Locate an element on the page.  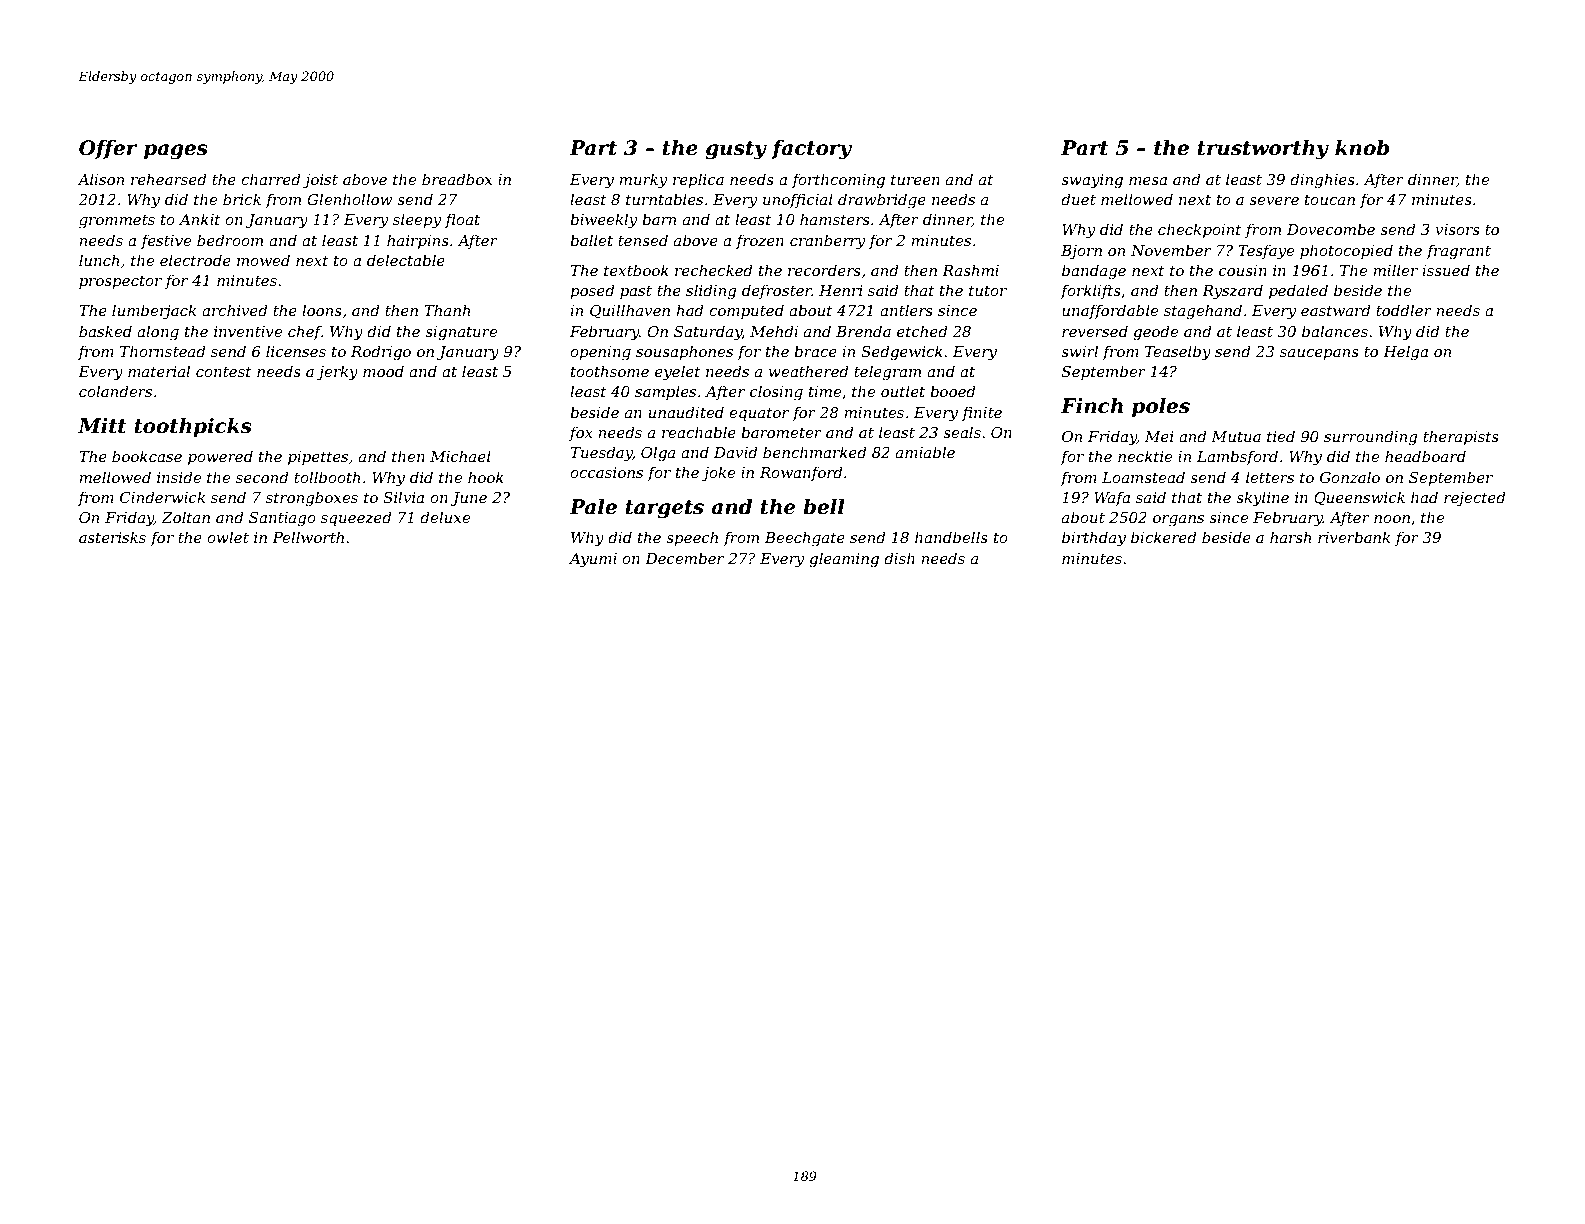
Loamstead is located at coordinates (1143, 477).
